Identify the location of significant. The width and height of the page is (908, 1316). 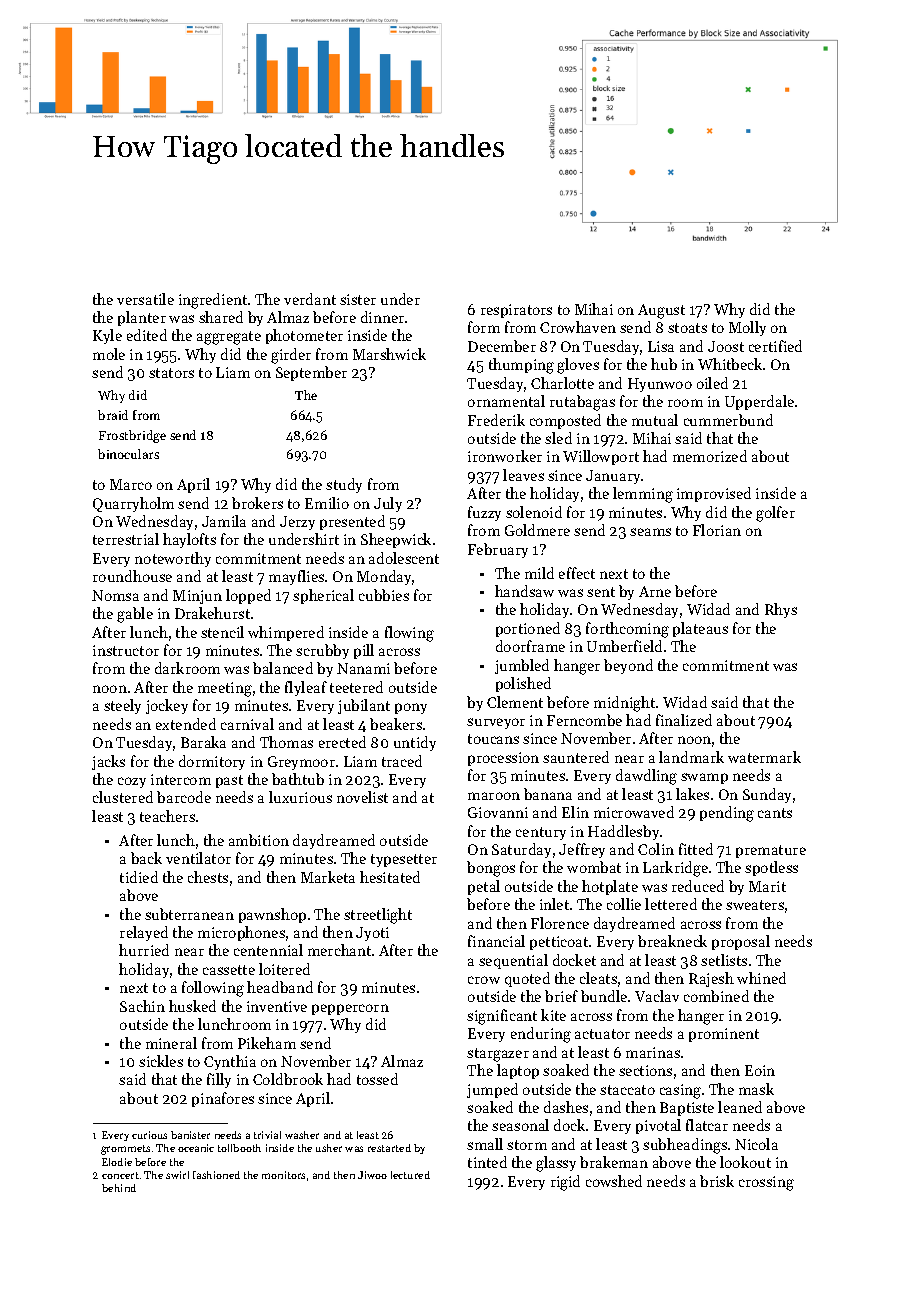
(502, 1017).
